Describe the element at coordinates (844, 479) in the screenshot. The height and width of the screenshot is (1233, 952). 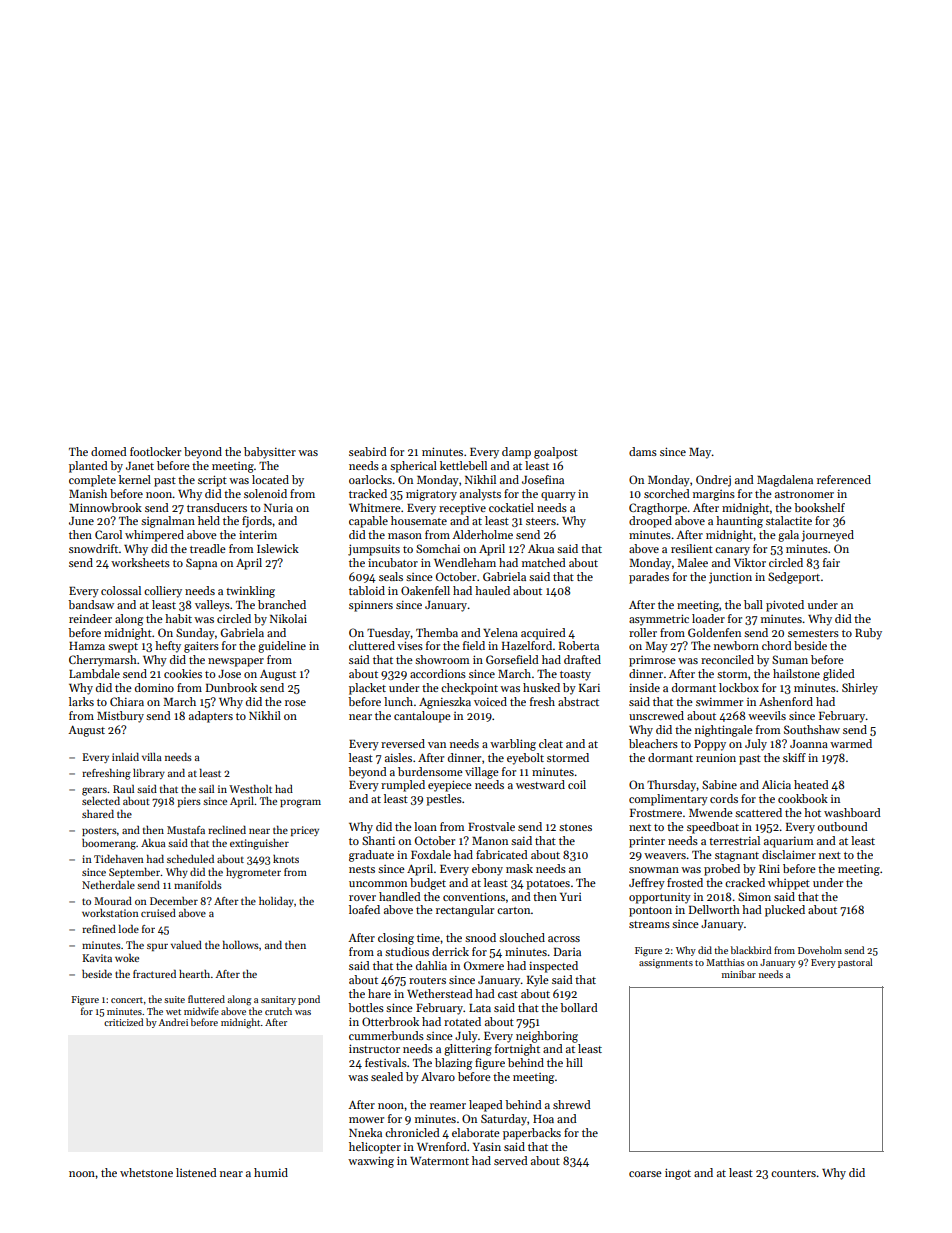
I see `referenced` at that location.
